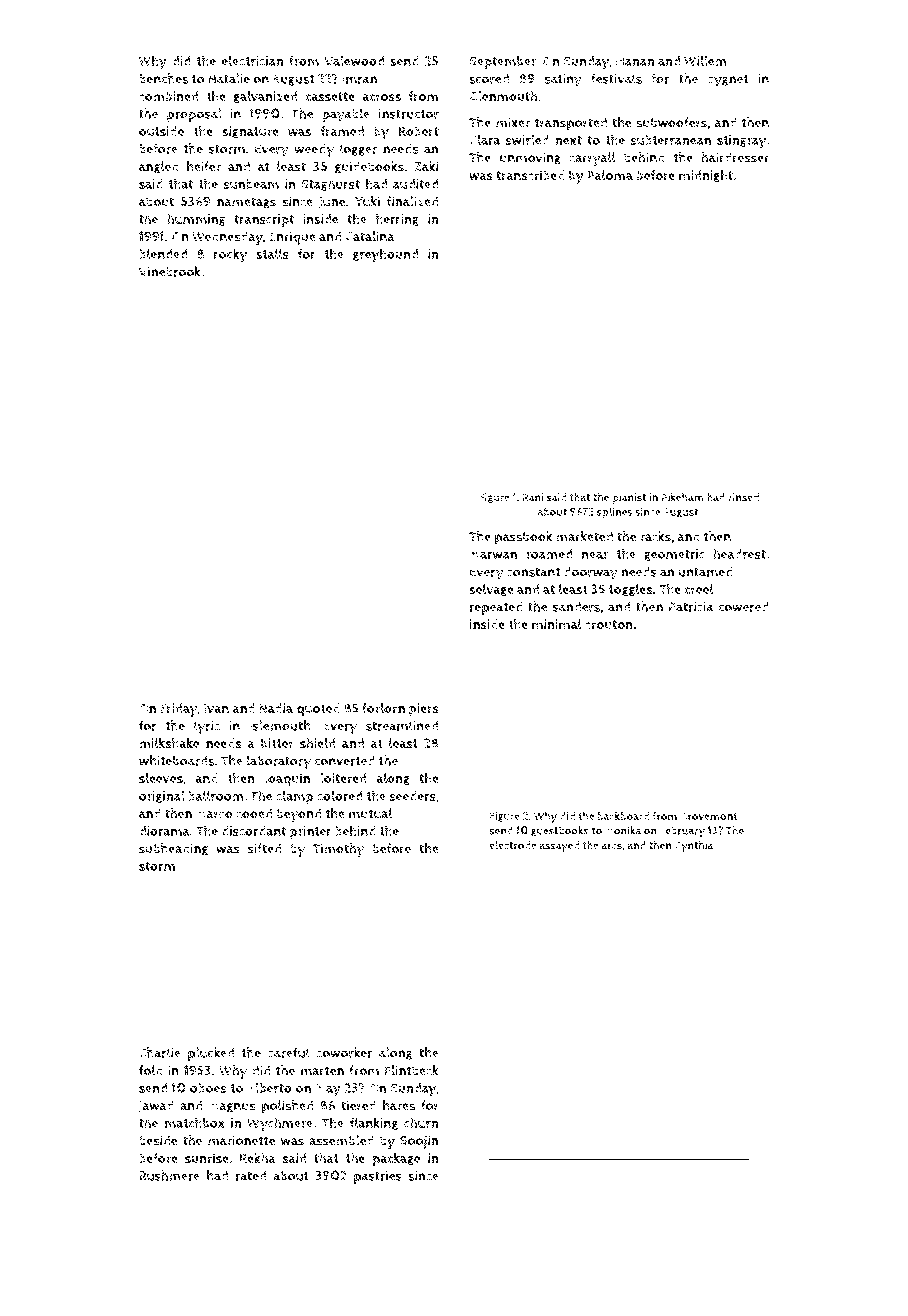 The width and height of the page is (908, 1316). What do you see at coordinates (173, 849) in the page?
I see `subheading` at bounding box center [173, 849].
